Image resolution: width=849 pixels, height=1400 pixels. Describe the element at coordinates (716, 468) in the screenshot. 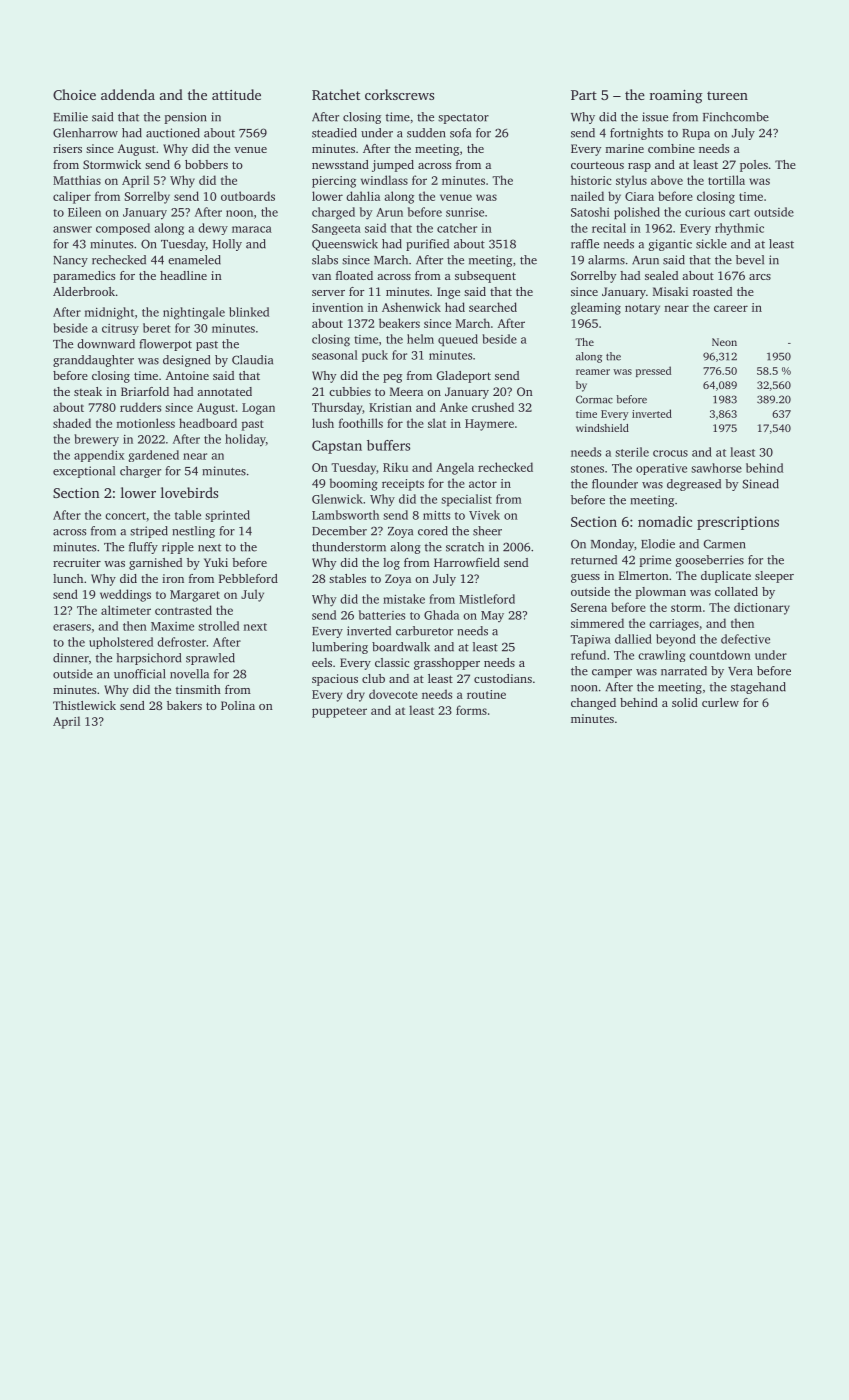

I see `sawhorse` at that location.
